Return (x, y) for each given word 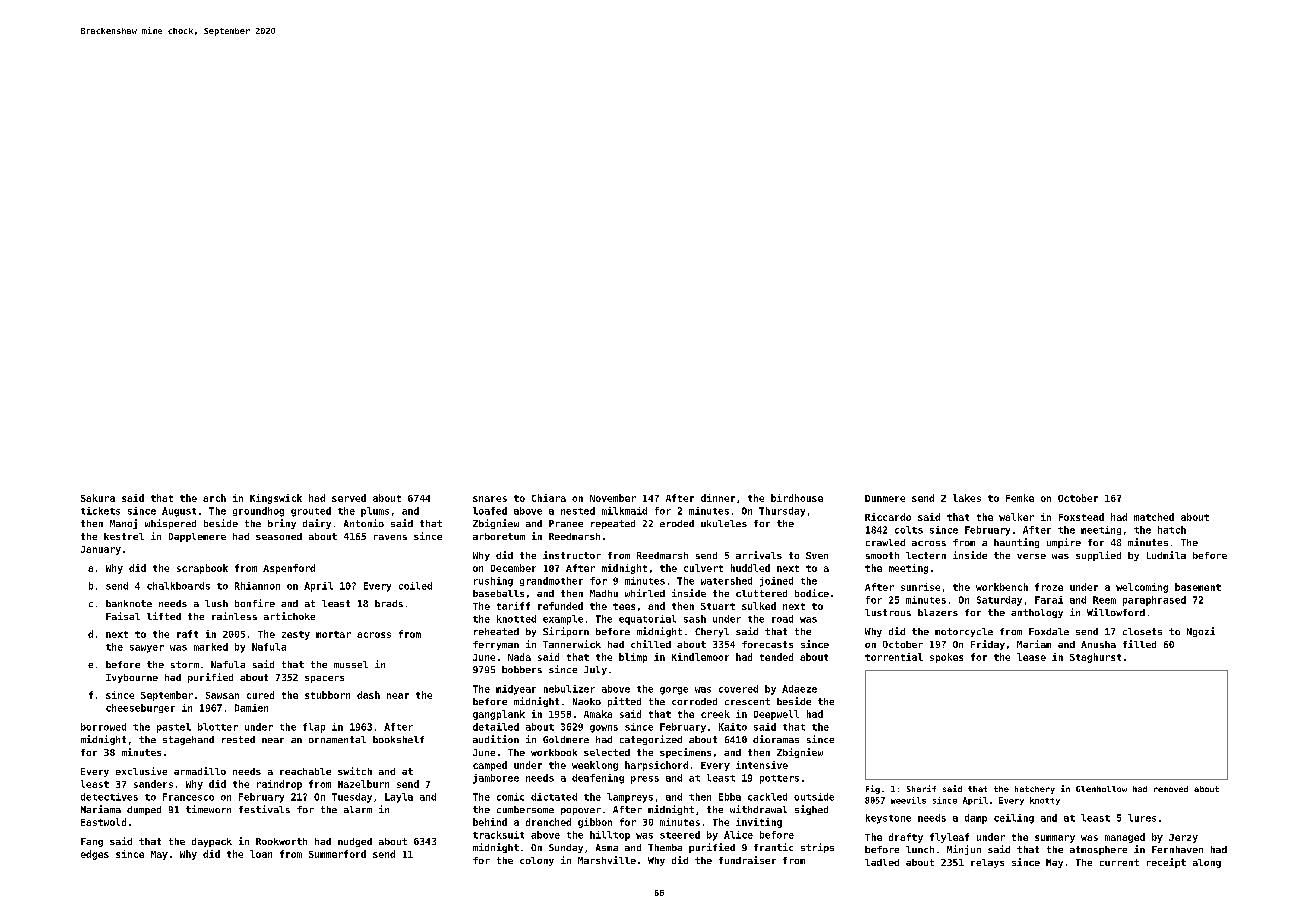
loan (261, 854)
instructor (572, 555)
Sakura (98, 498)
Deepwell (776, 715)
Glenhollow (1101, 789)
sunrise (920, 587)
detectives (109, 797)
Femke (1020, 498)
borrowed (103, 727)
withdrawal (758, 809)
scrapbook (202, 569)
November (613, 498)
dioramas (776, 739)
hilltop (610, 836)
